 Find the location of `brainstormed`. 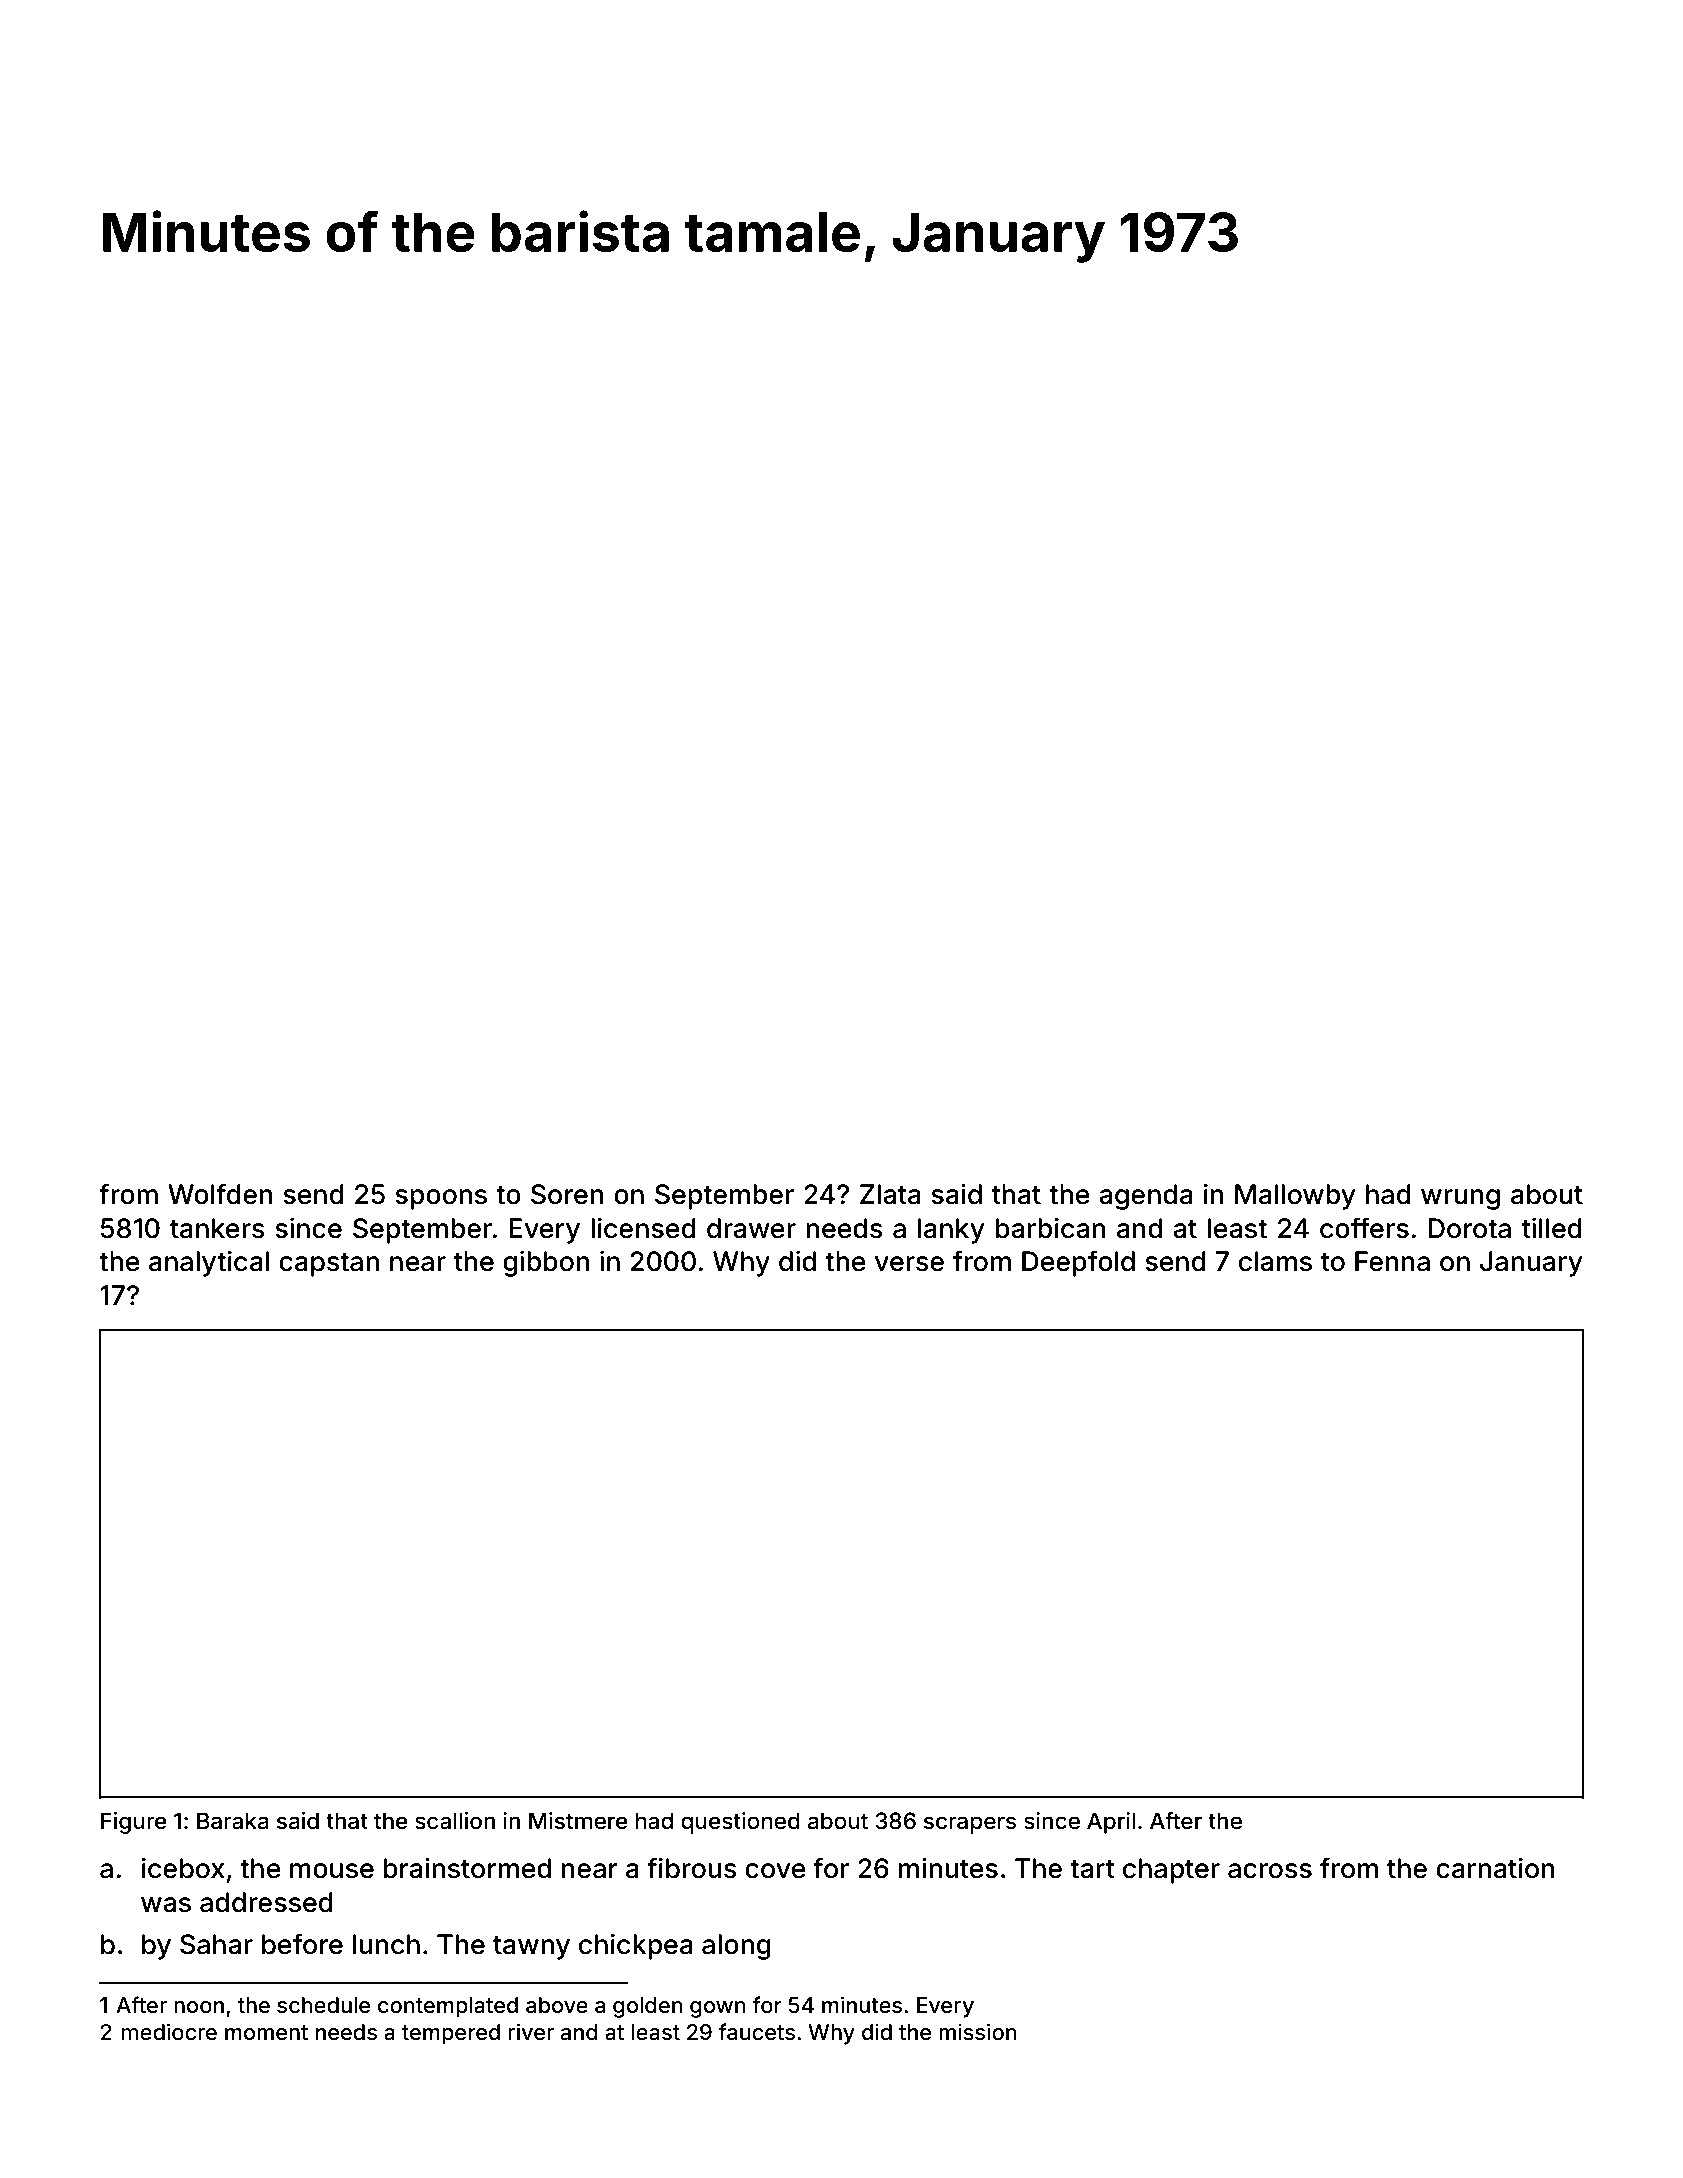

brainstormed is located at coordinates (467, 1868).
